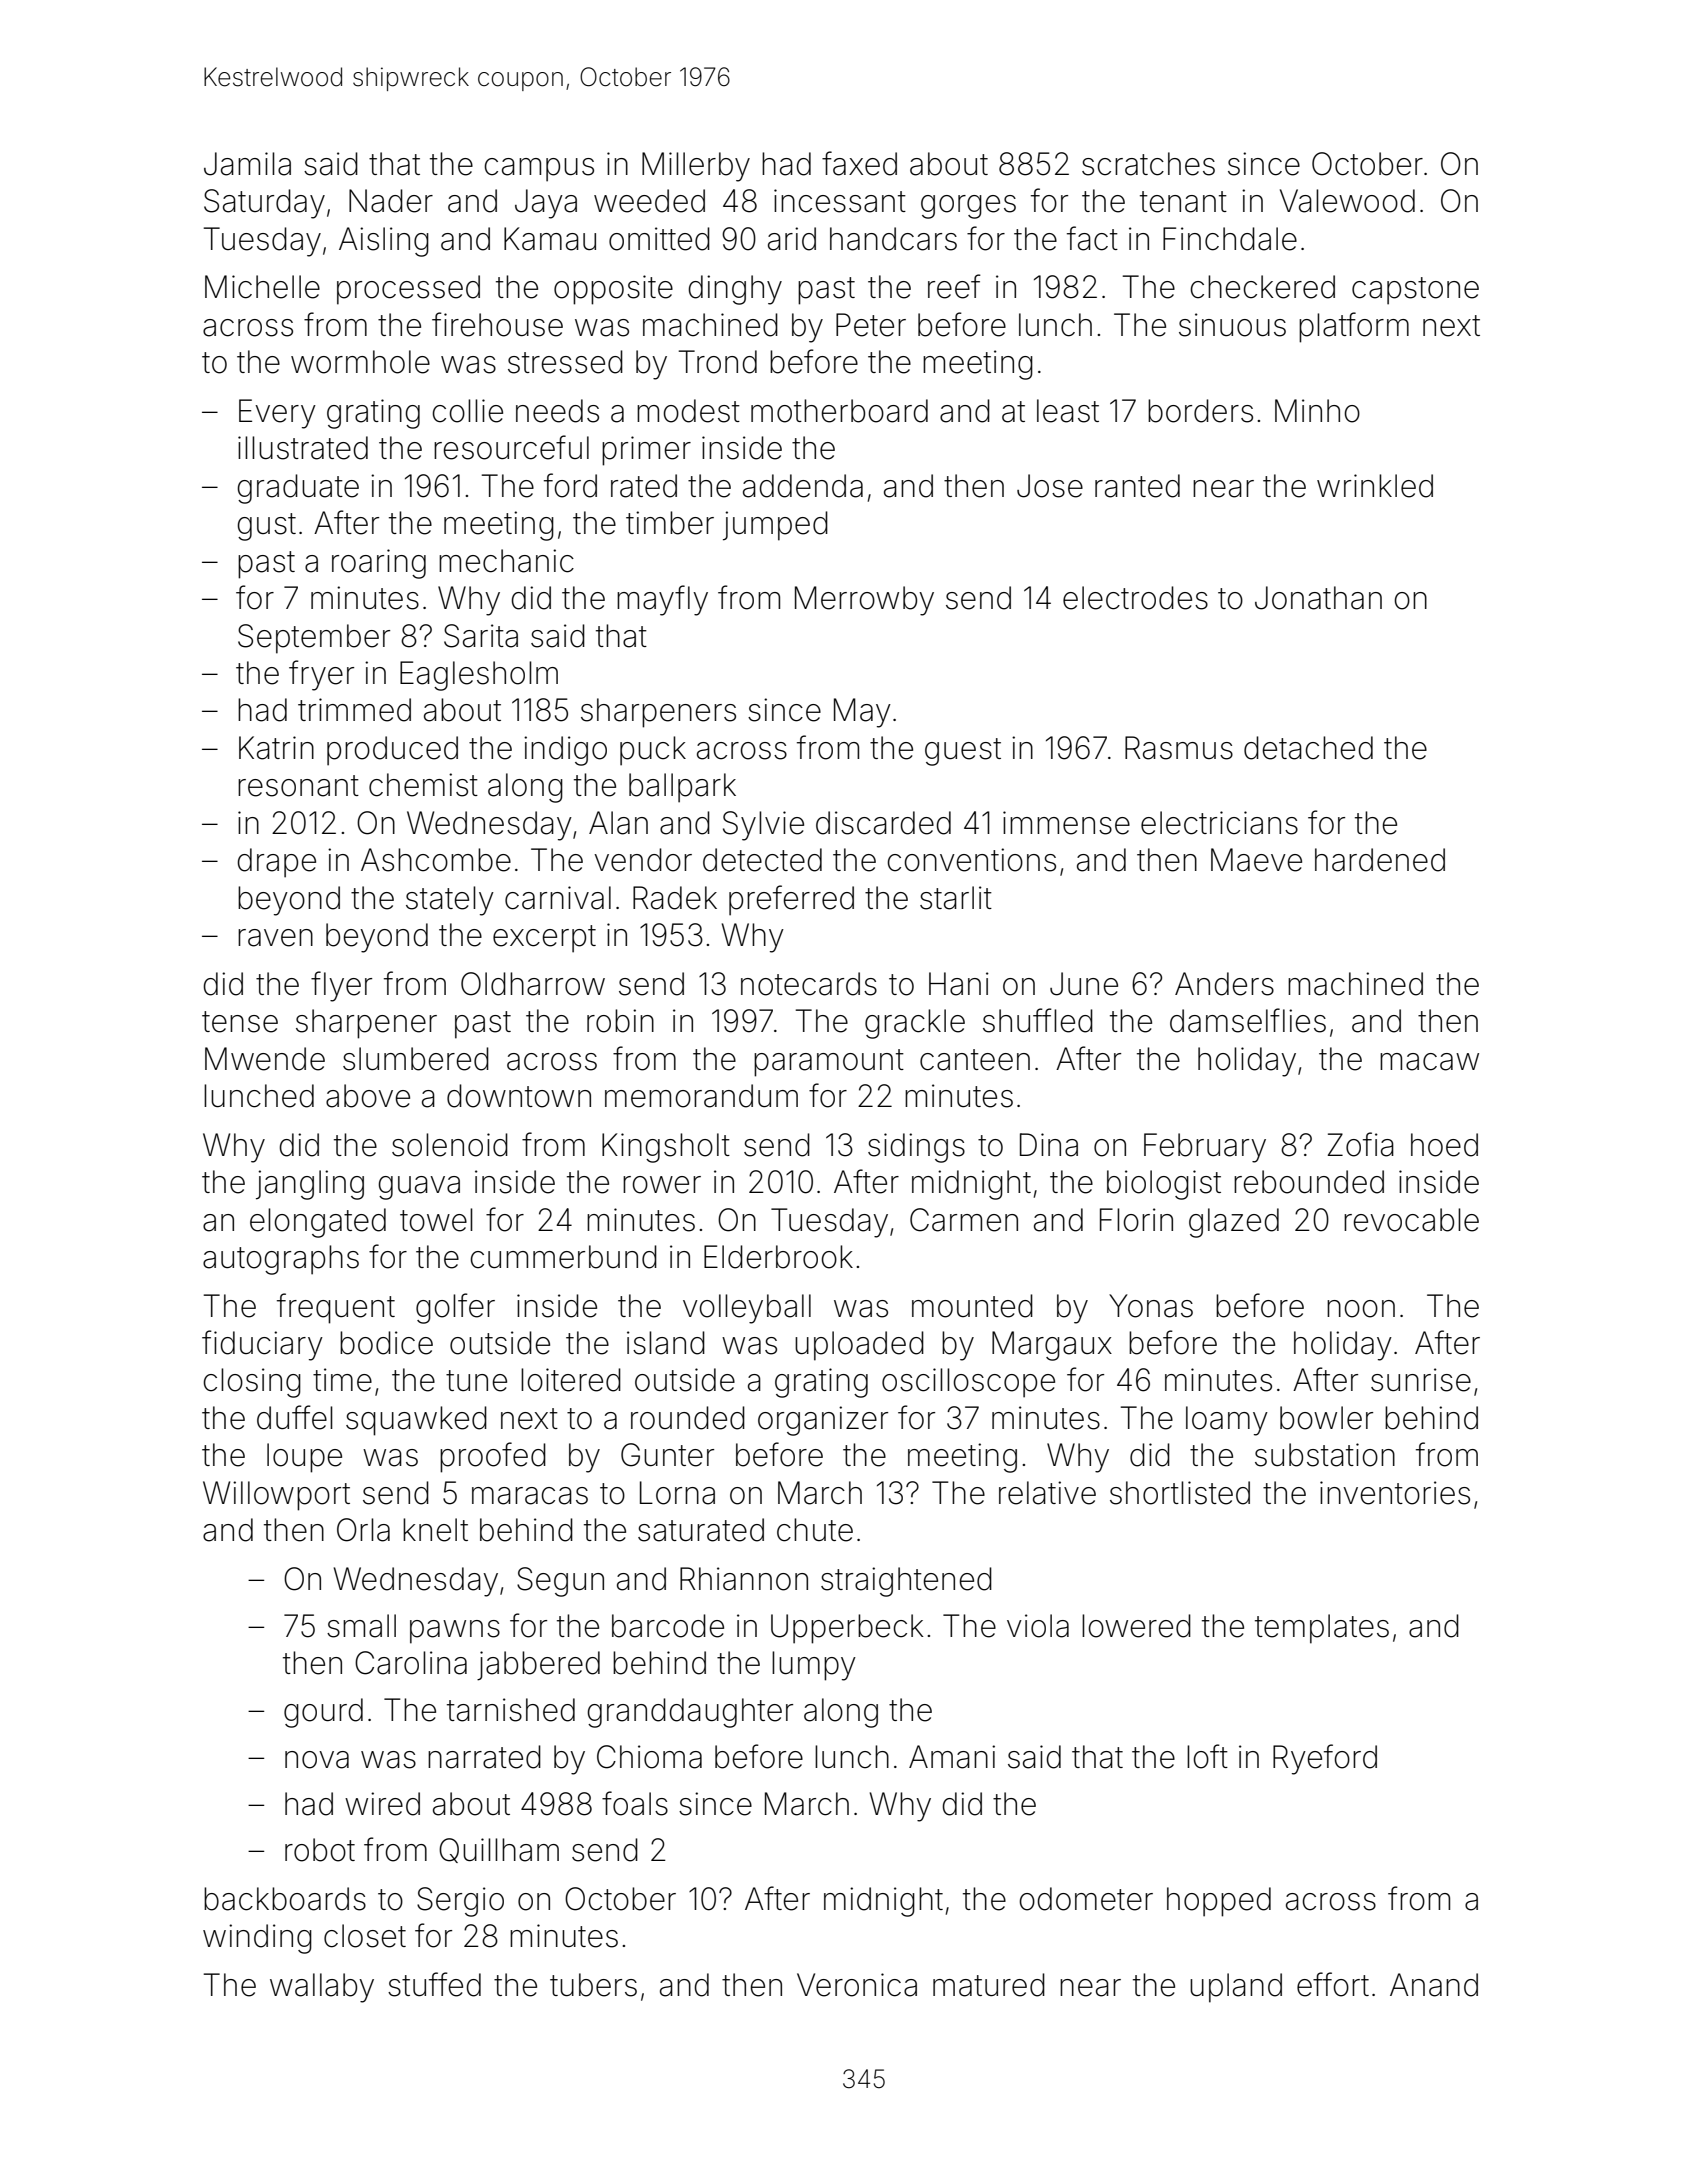 This screenshot has width=1683, height=2178. I want to click on detached, so click(1308, 748).
